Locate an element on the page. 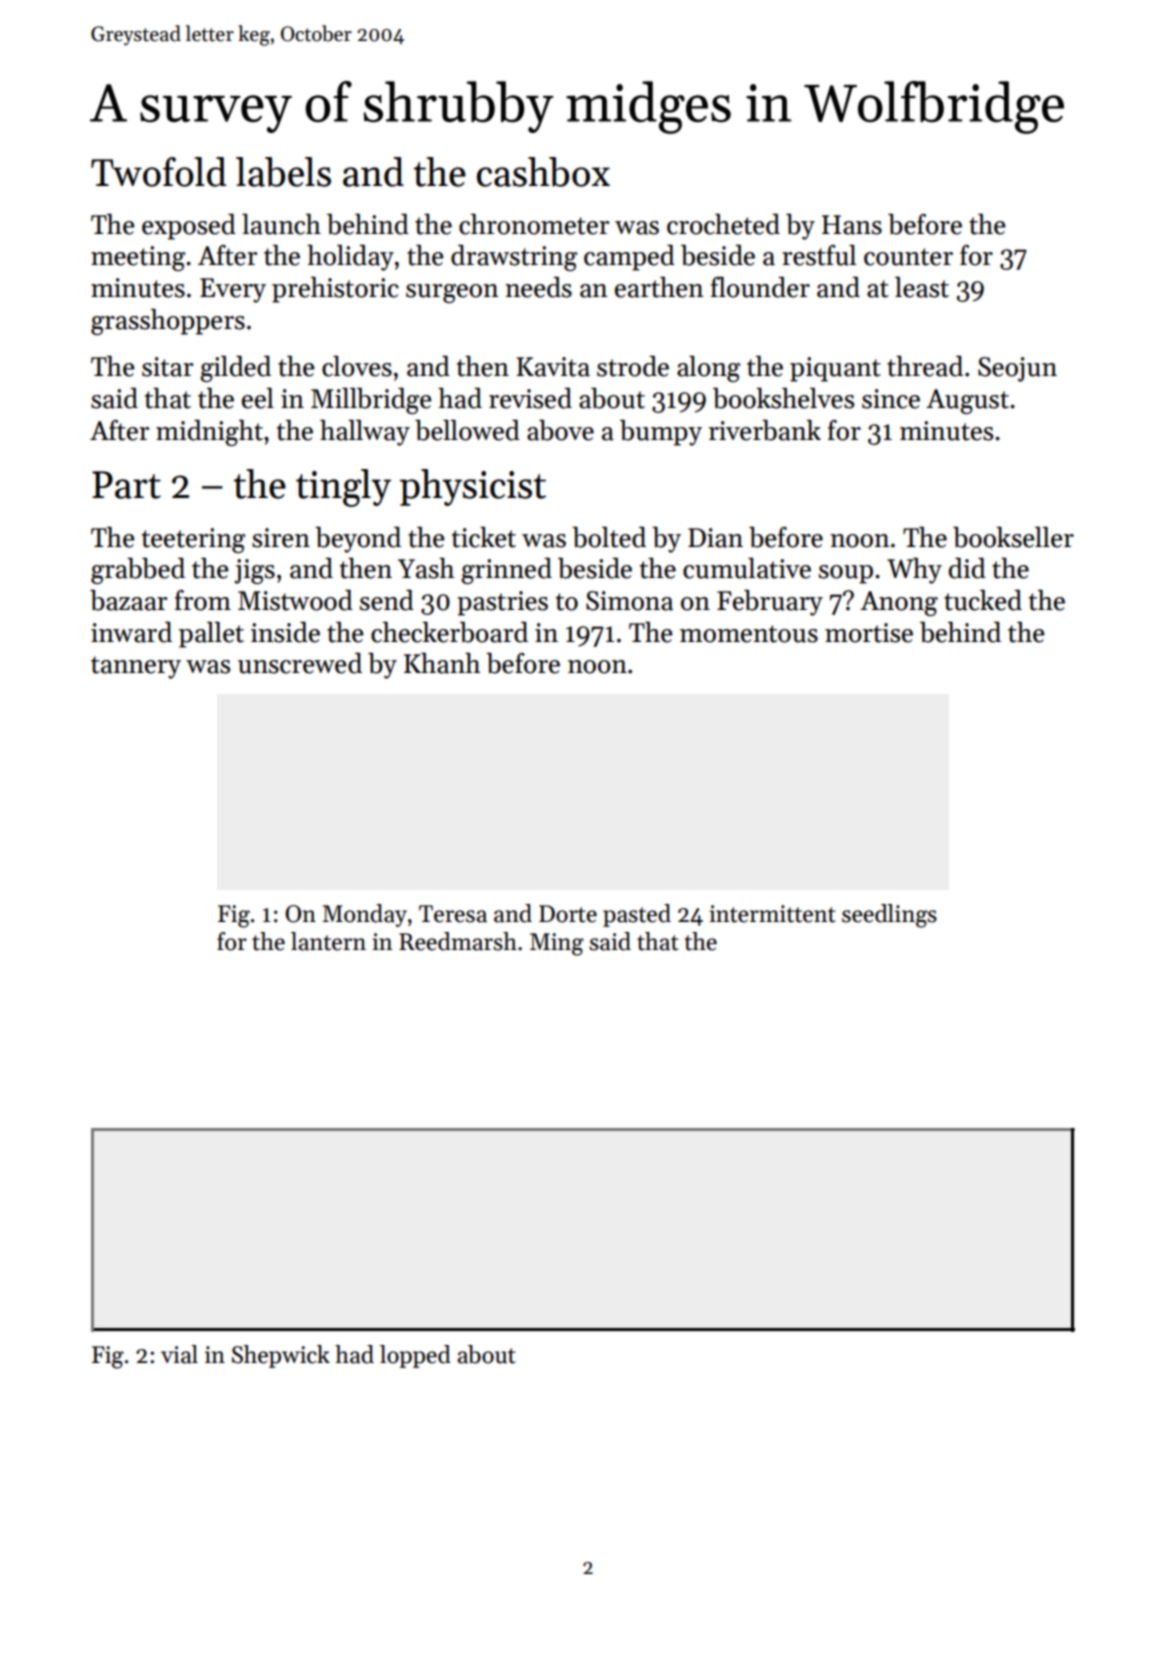 This page has height=1654, width=1165. Monday is located at coordinates (364, 915).
